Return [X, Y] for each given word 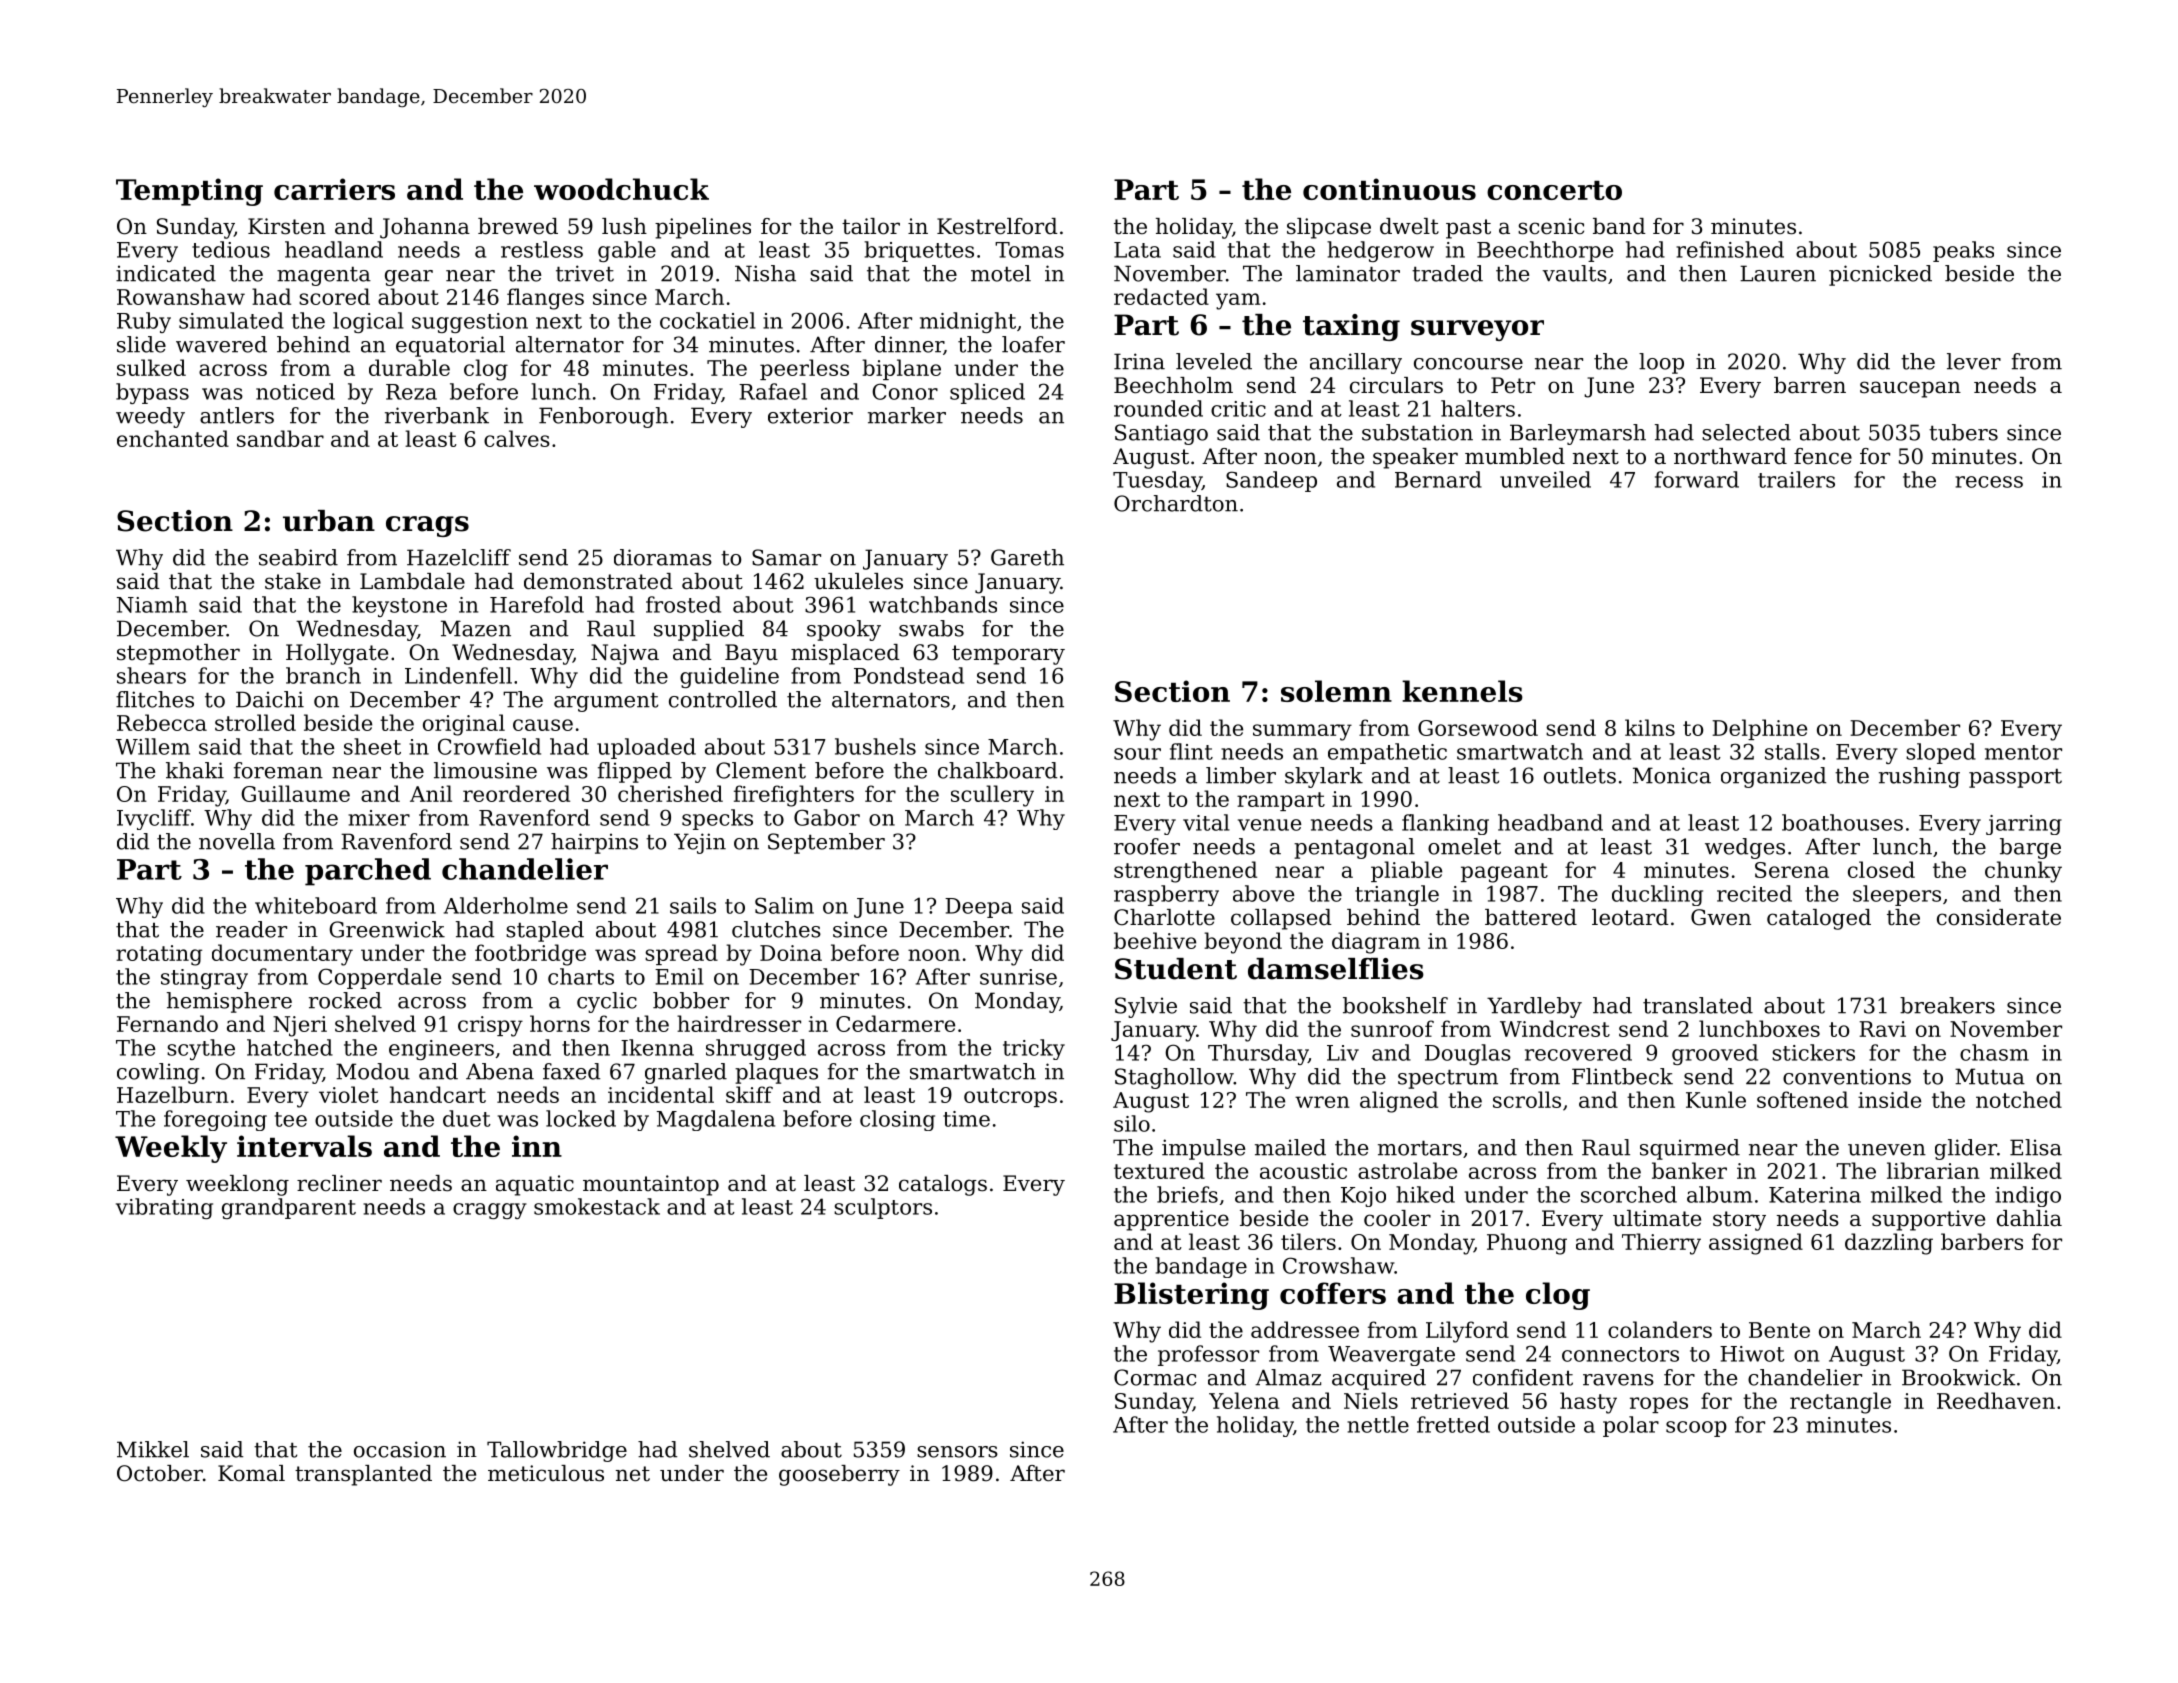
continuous [1389, 189]
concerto [1554, 190]
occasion [400, 1449]
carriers [334, 189]
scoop [1696, 1429]
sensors [957, 1452]
